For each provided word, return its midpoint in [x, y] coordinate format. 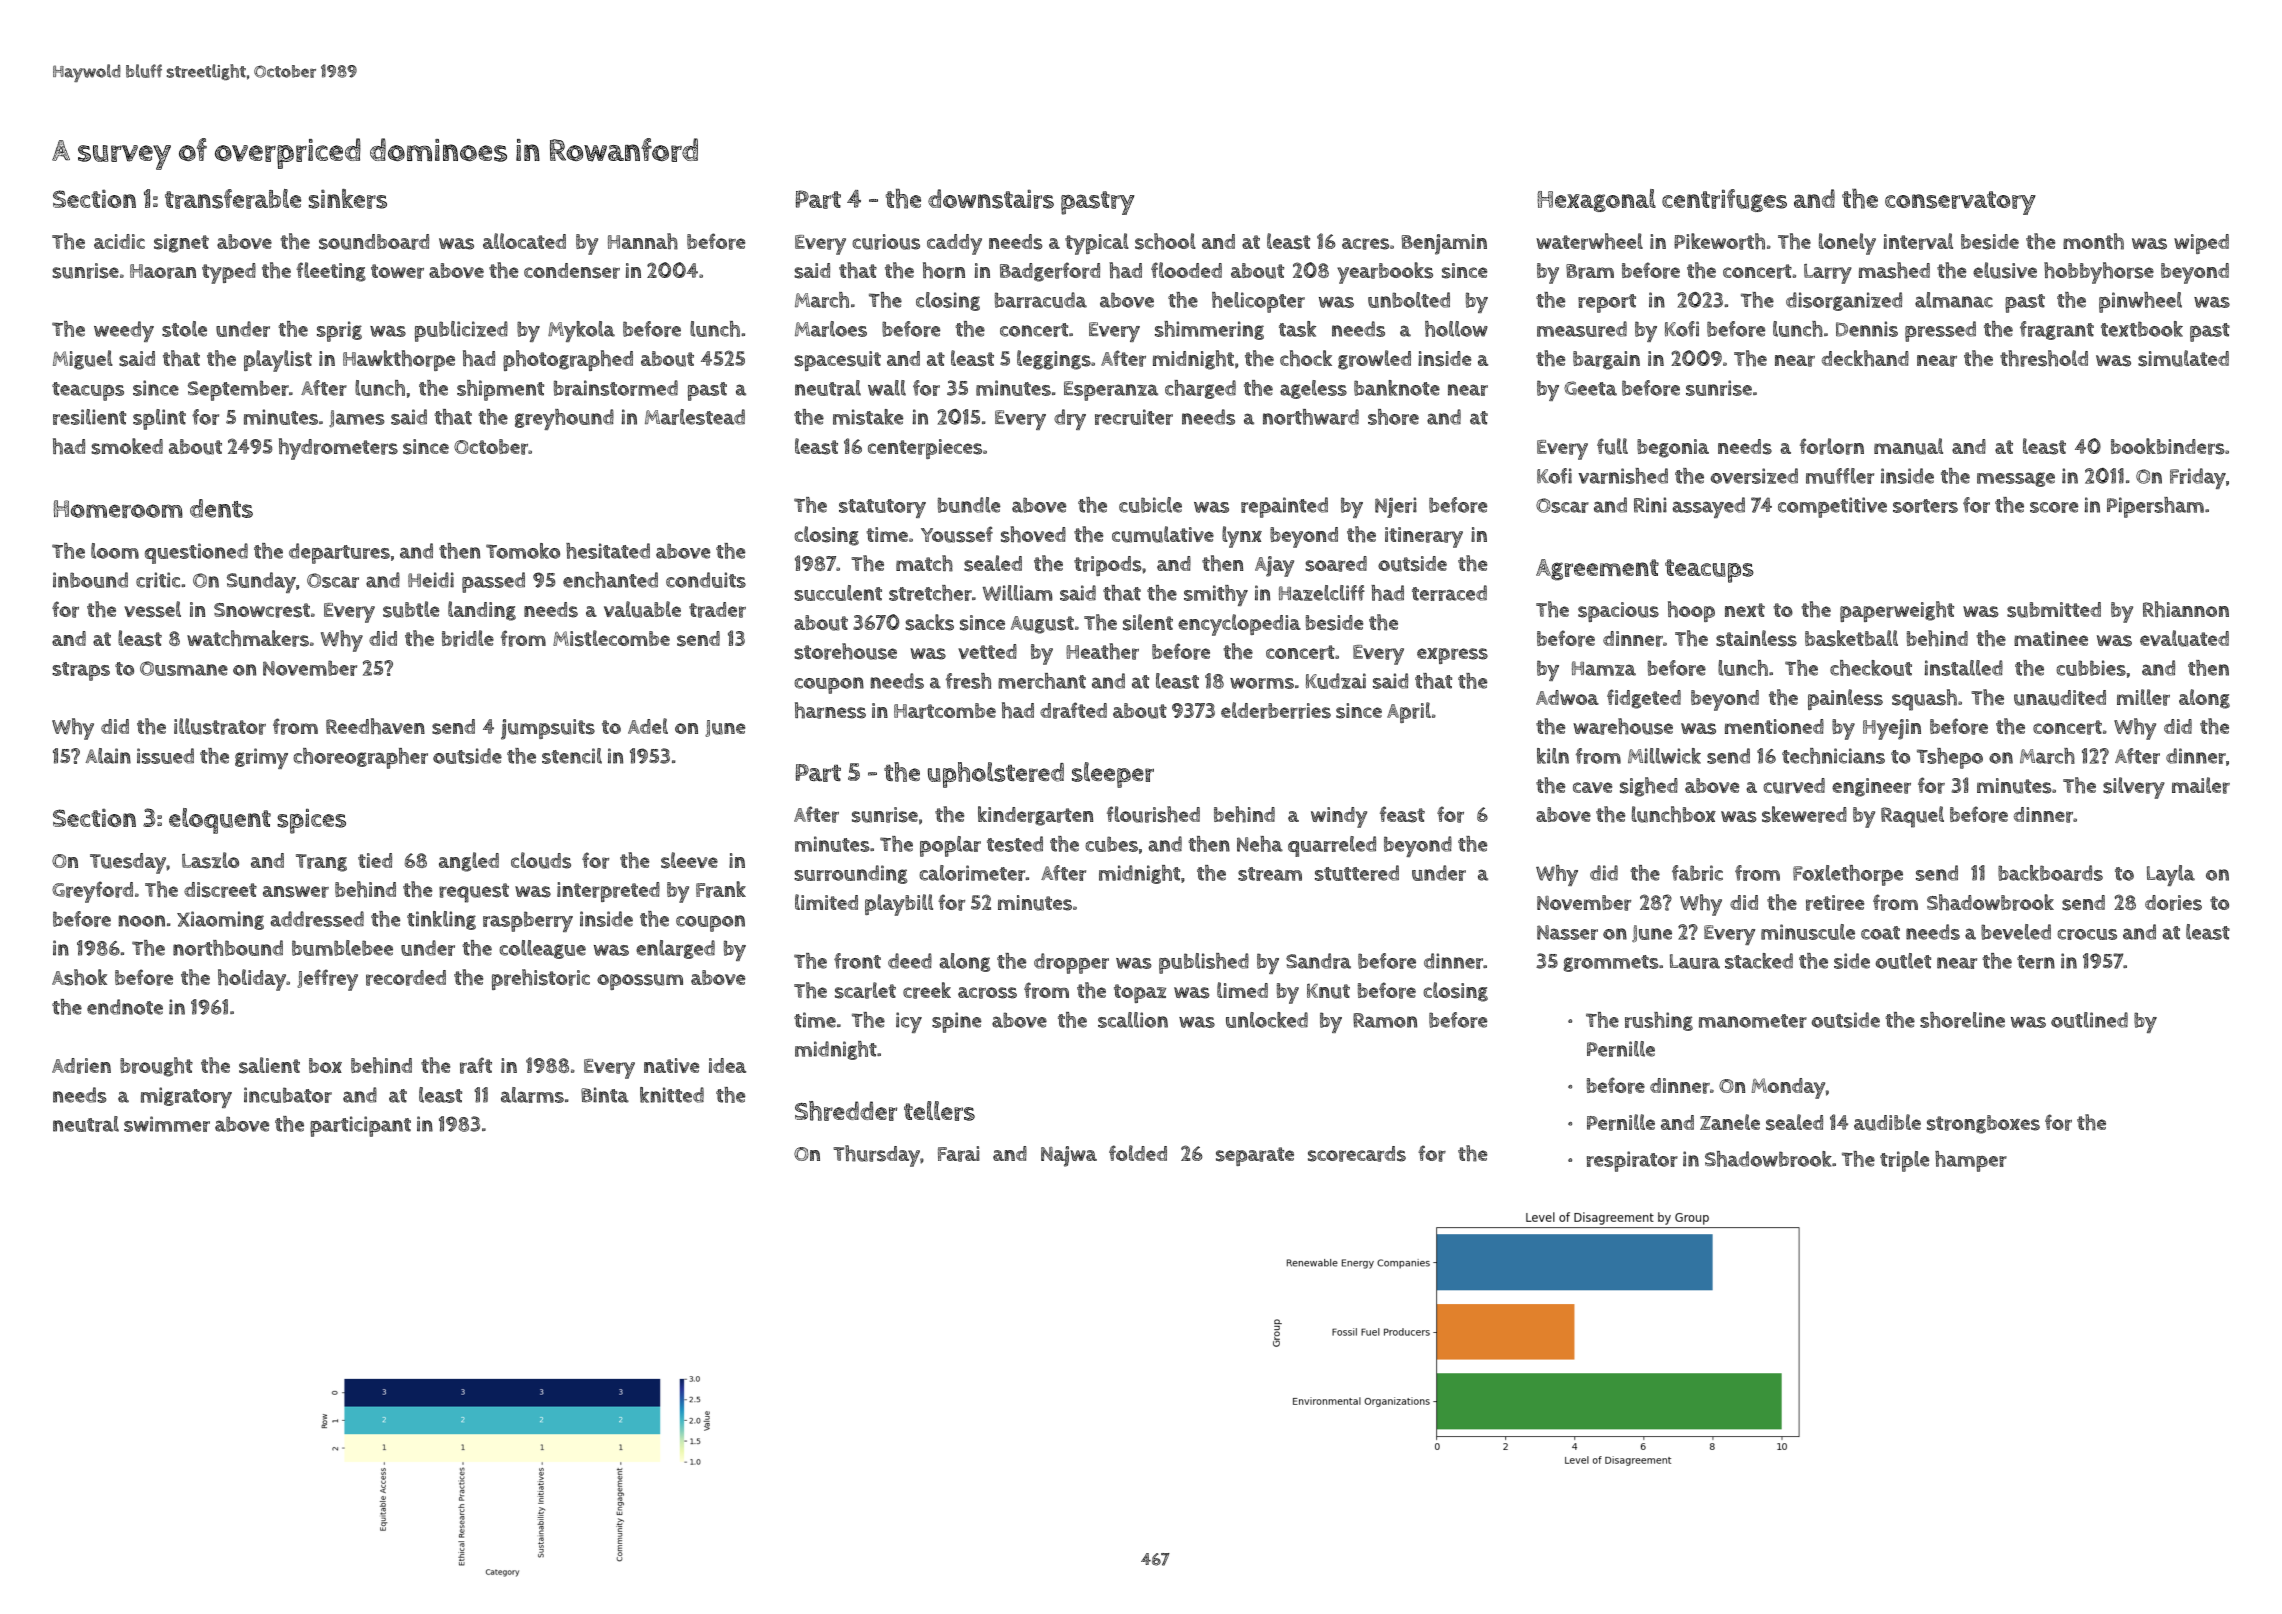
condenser [572, 271]
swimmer [167, 1124]
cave [1592, 787]
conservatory [1960, 203]
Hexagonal [1596, 200]
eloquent [220, 821]
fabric [1697, 873]
